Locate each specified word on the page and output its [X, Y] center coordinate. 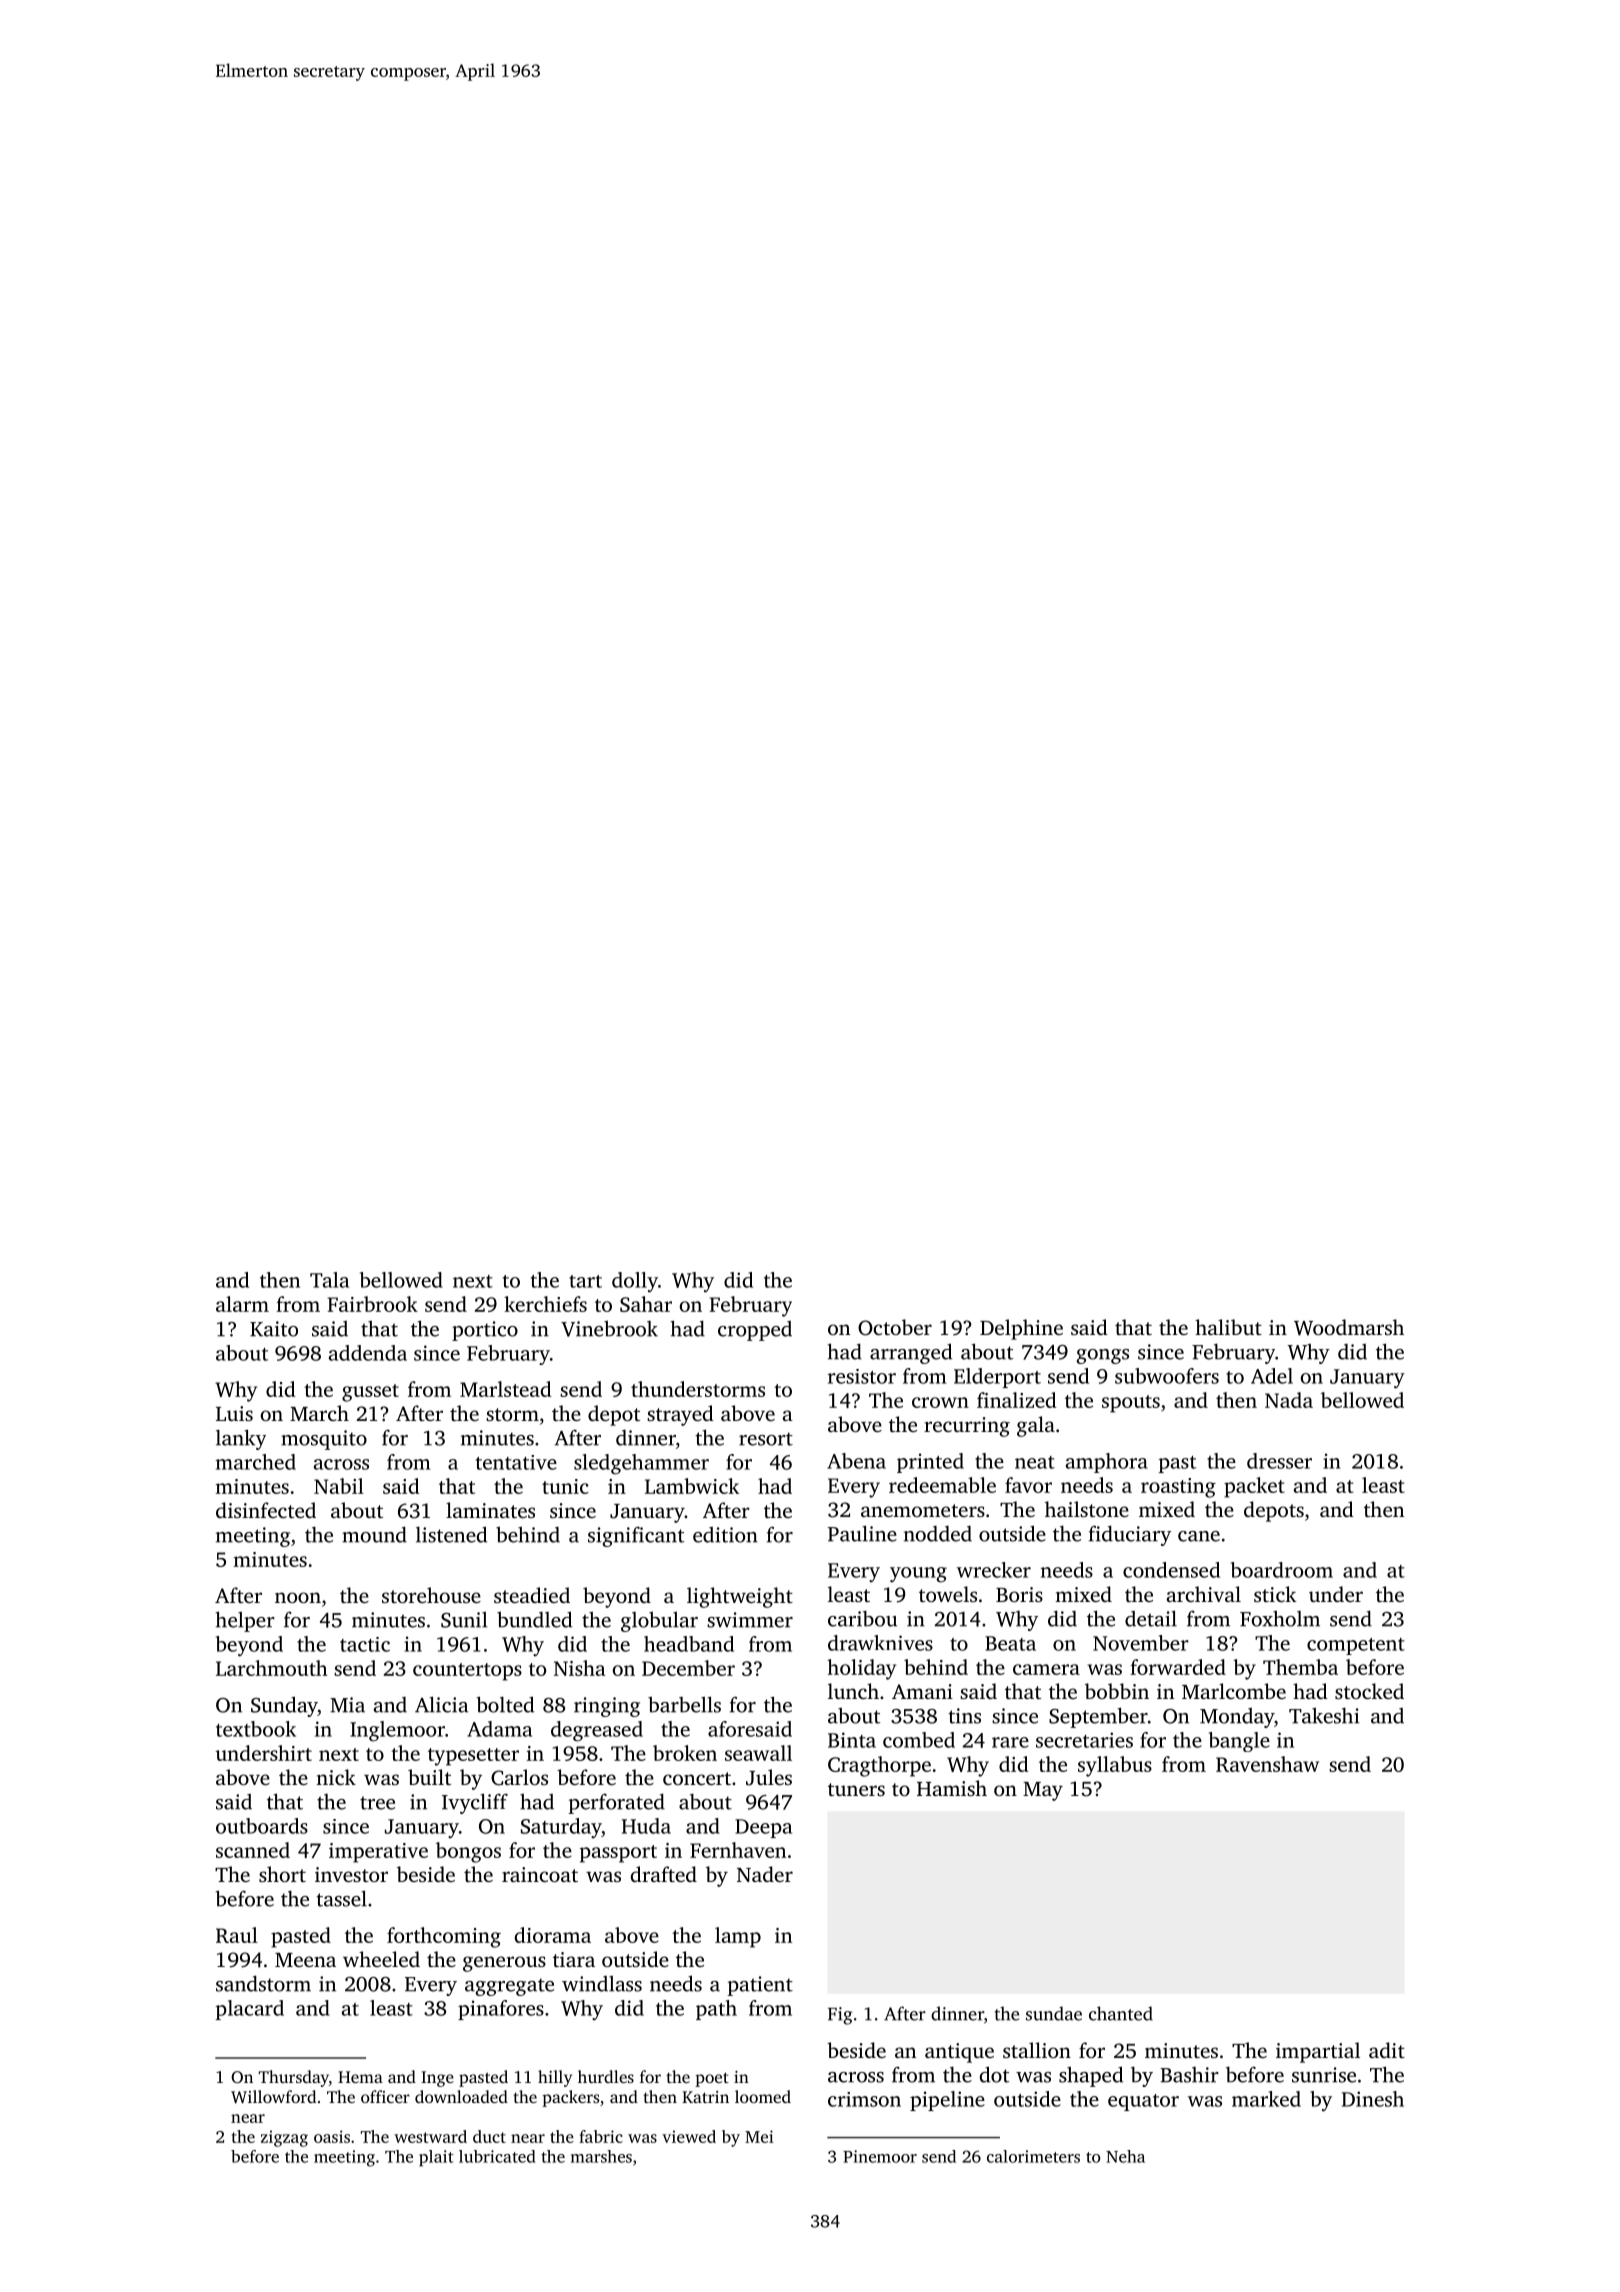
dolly [635, 1282]
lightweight [740, 1597]
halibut [1228, 1327]
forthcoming [444, 1937]
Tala [329, 1280]
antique [959, 2053]
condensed [1171, 1570]
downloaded [461, 2096]
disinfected [266, 1510]
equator [1143, 2102]
